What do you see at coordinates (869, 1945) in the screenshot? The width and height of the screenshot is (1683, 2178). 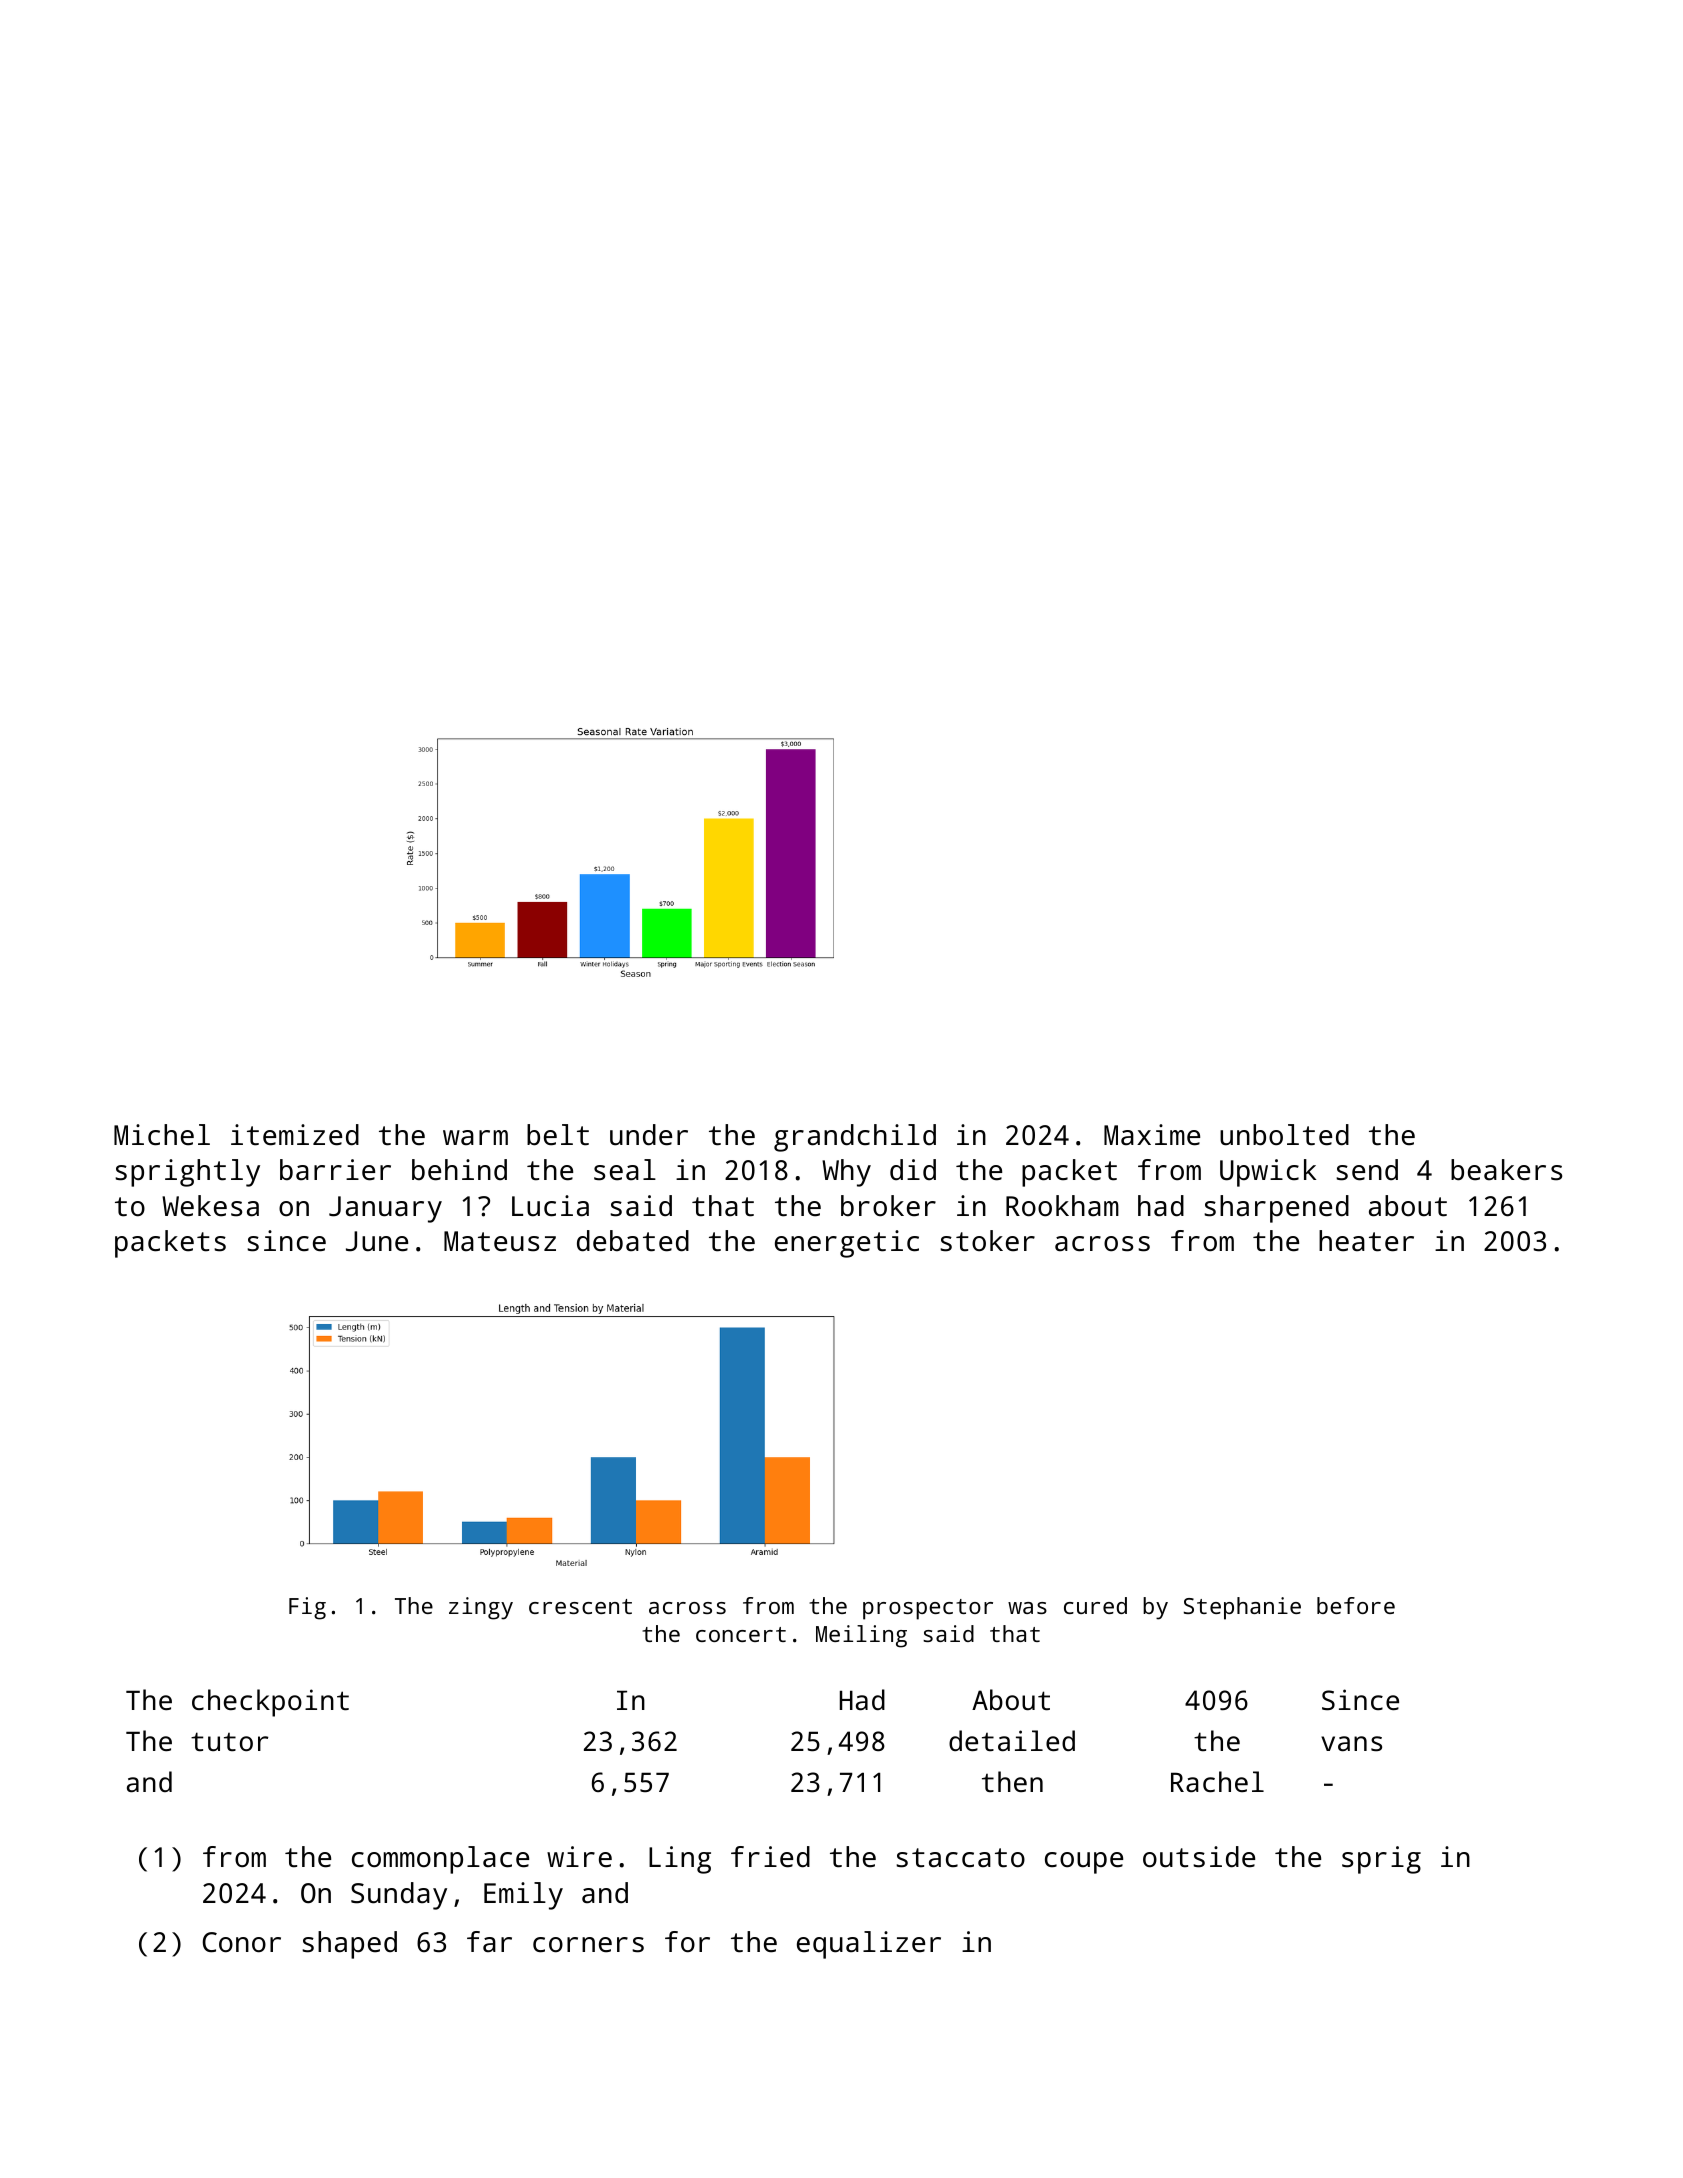 I see `equalizer` at bounding box center [869, 1945].
